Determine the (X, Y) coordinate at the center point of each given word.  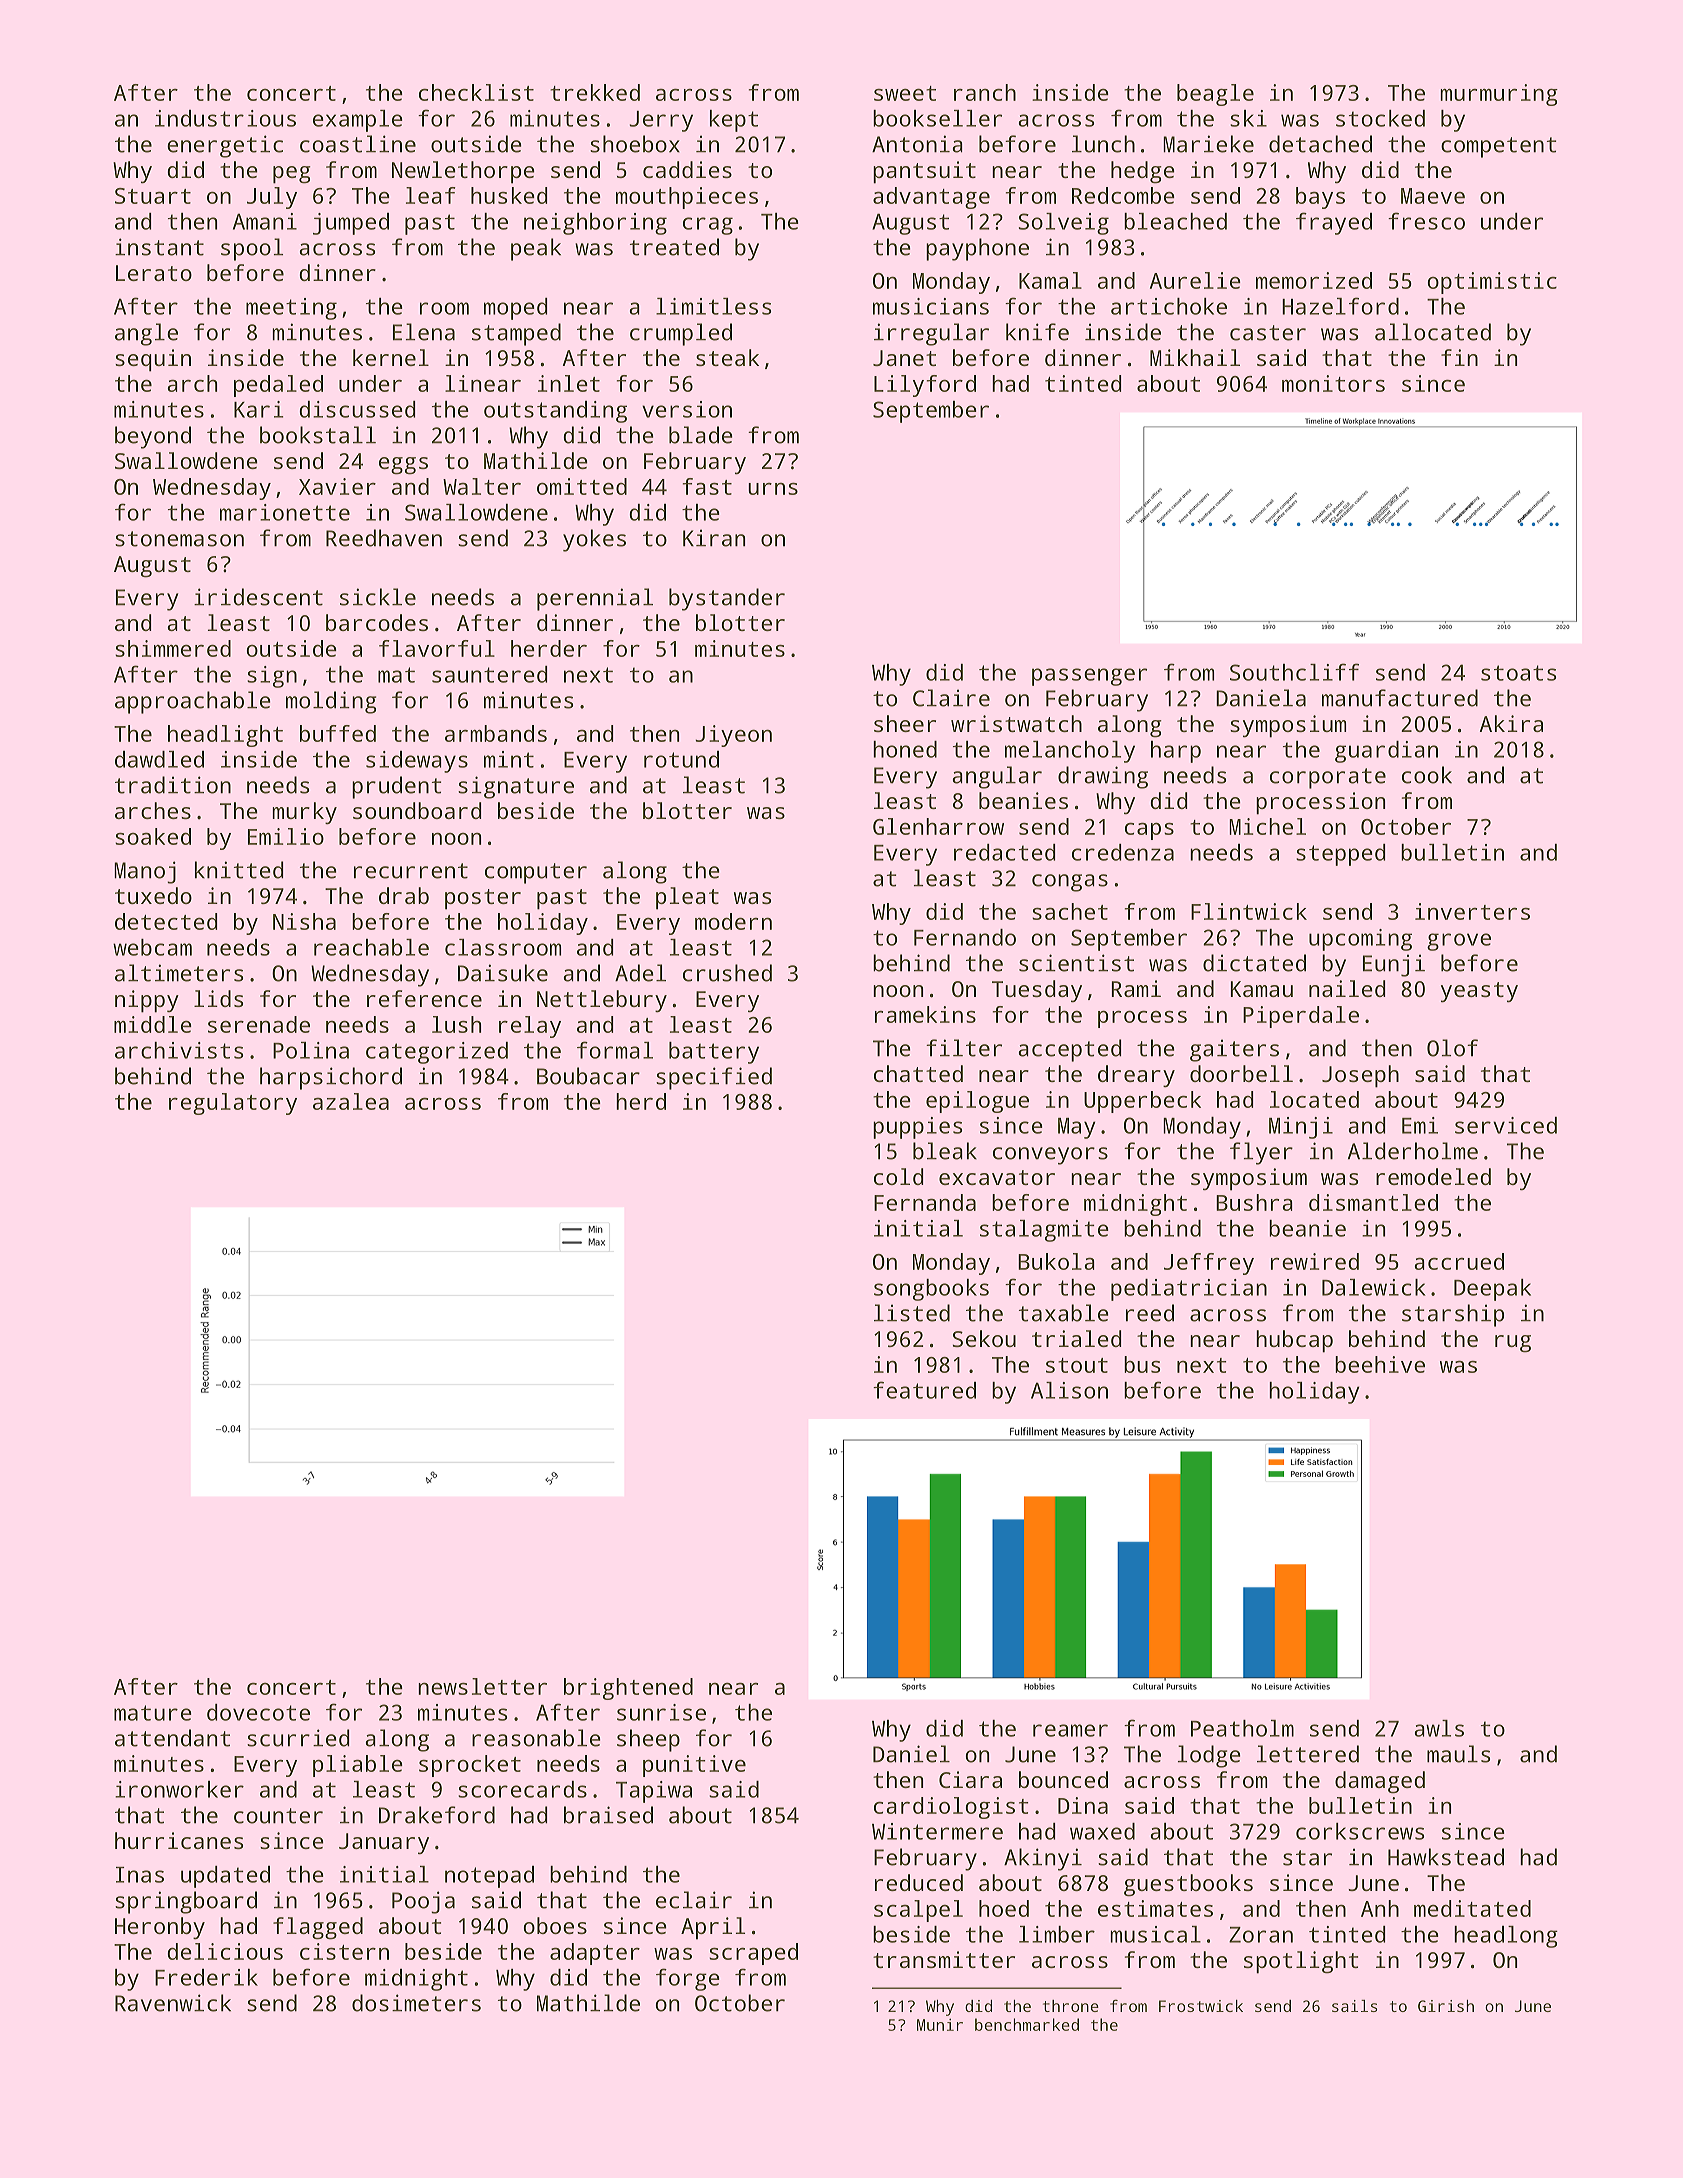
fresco (1426, 221)
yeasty (1479, 992)
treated (674, 247)
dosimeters (416, 2003)
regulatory (233, 1104)
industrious (225, 118)
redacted (1005, 852)
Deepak (1492, 1290)
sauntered (490, 674)
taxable (1064, 1313)
